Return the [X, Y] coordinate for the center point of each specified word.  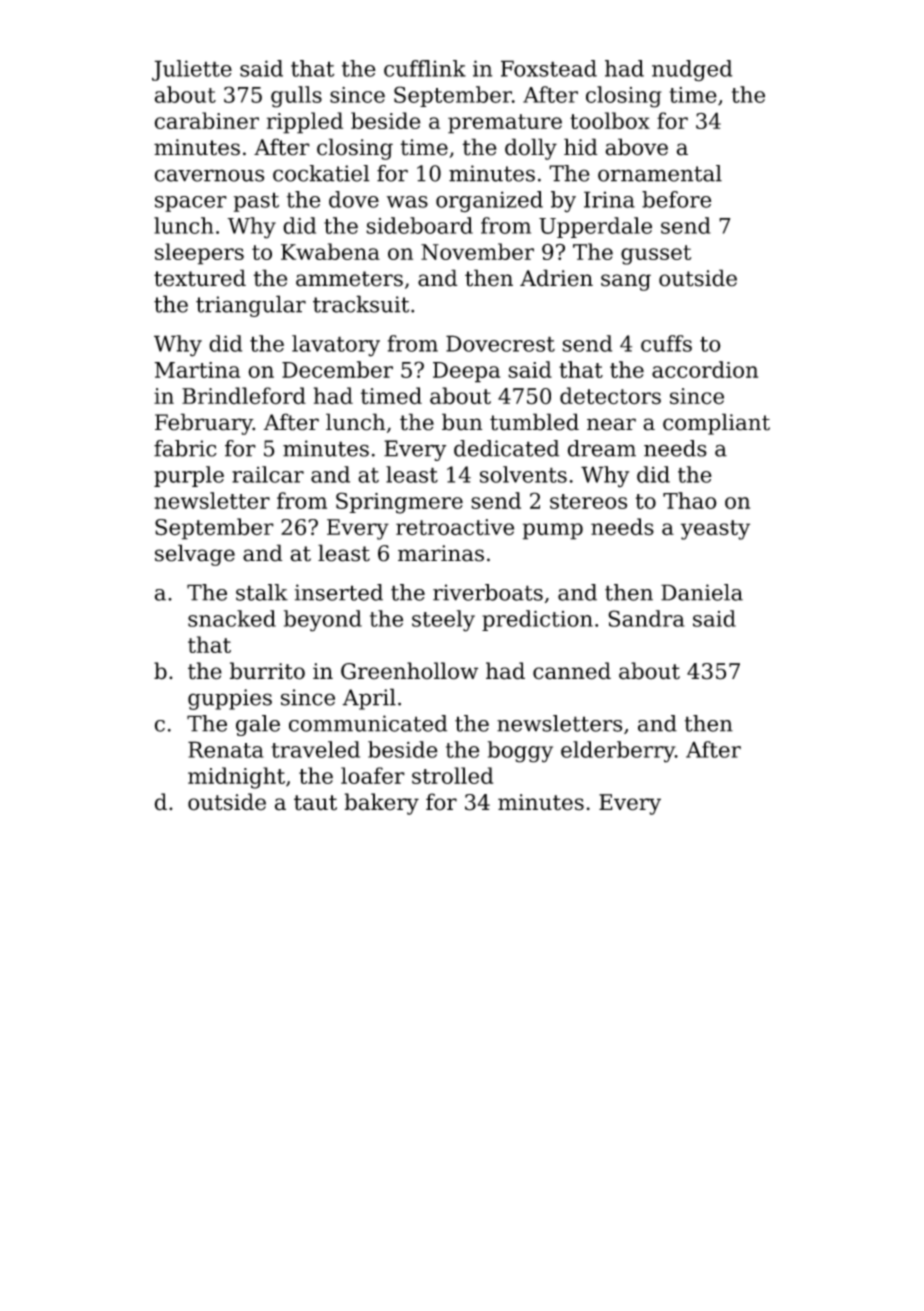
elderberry [618, 752]
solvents [523, 474]
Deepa [466, 372]
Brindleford [244, 396]
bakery [381, 804]
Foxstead [549, 68]
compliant [716, 424]
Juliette [192, 70]
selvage [195, 555]
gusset [656, 255]
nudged [692, 71]
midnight [236, 778]
